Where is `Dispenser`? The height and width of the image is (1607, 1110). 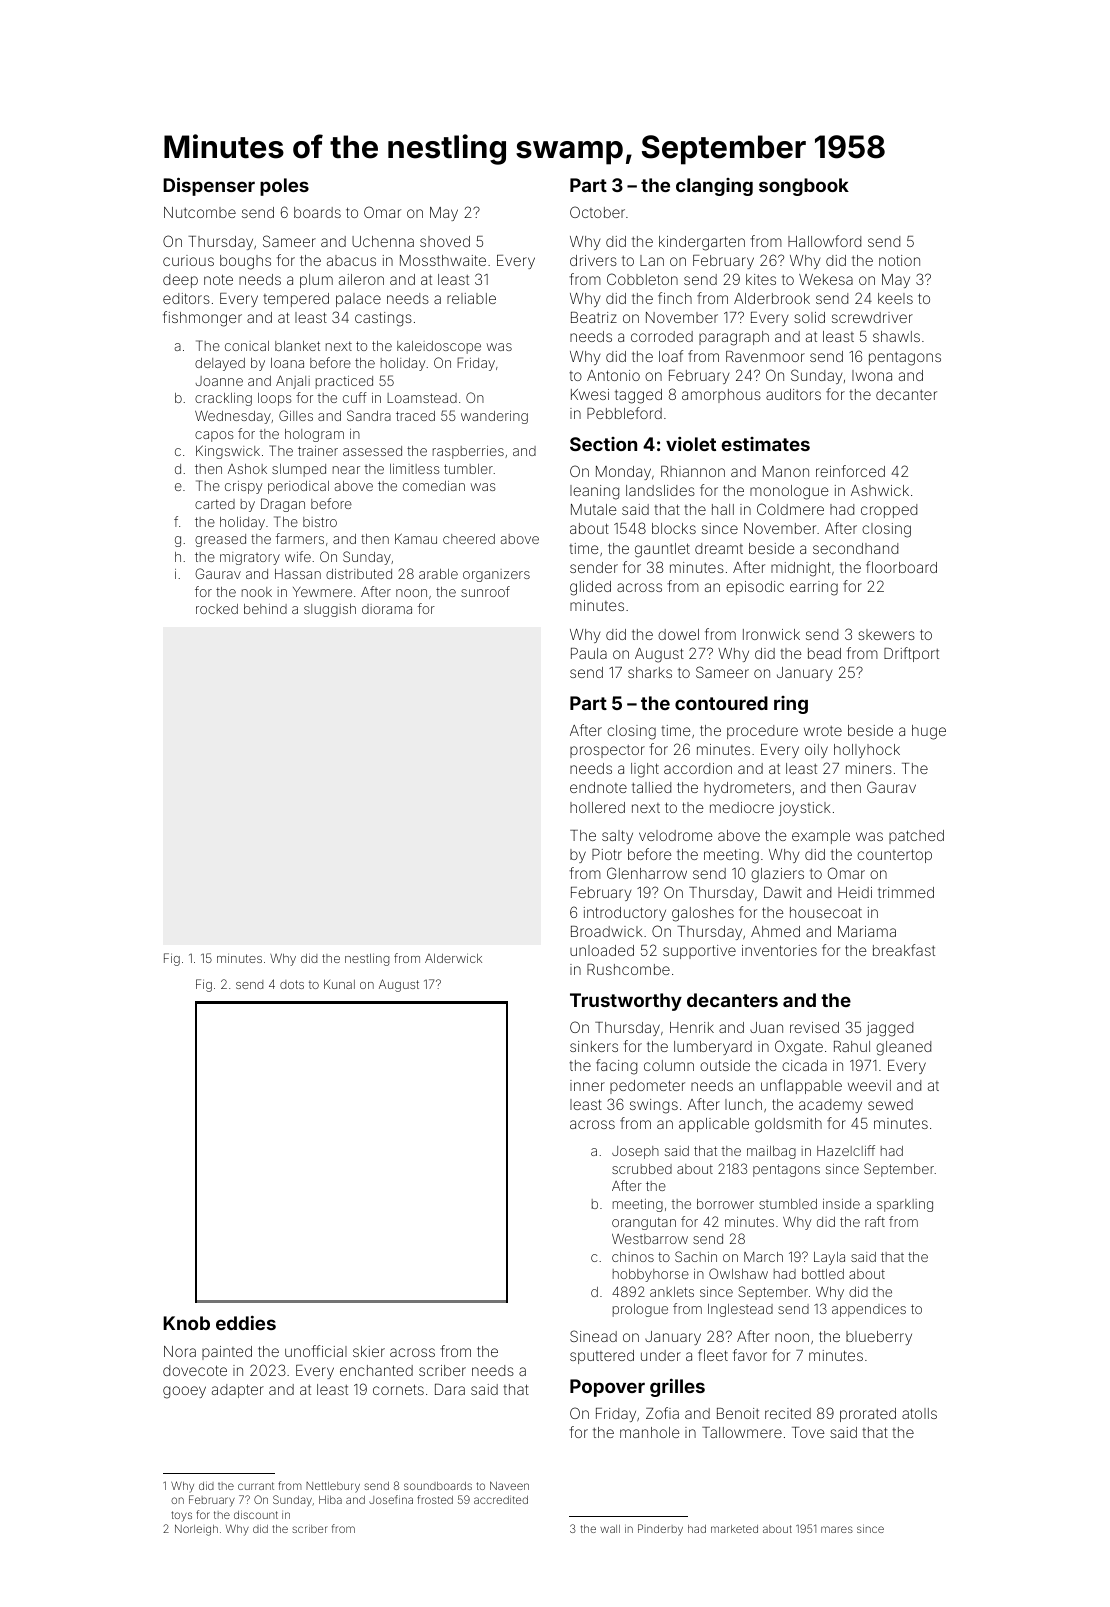
Dispenser is located at coordinates (209, 186).
